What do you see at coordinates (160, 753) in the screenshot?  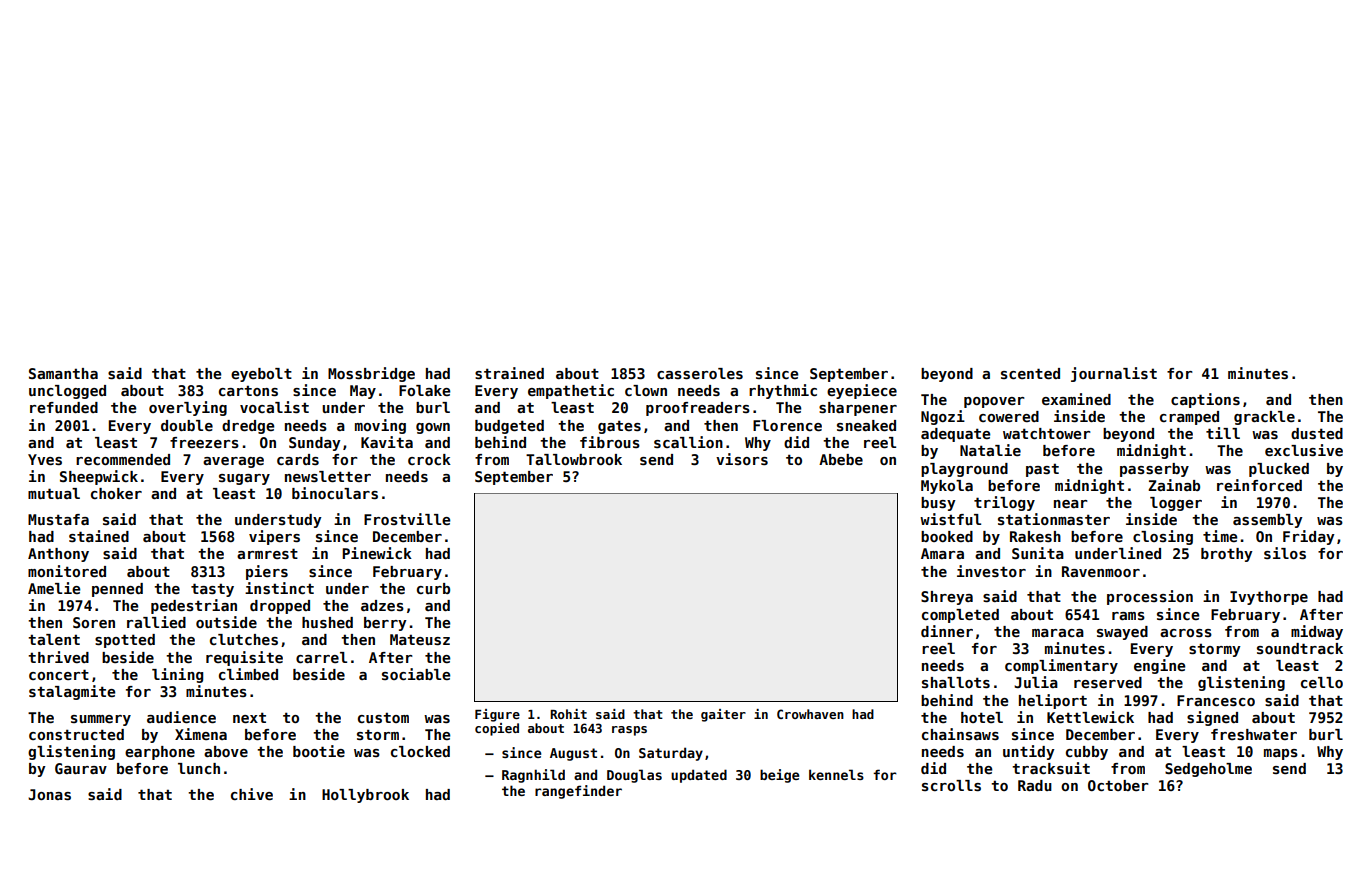 I see `earphone` at bounding box center [160, 753].
